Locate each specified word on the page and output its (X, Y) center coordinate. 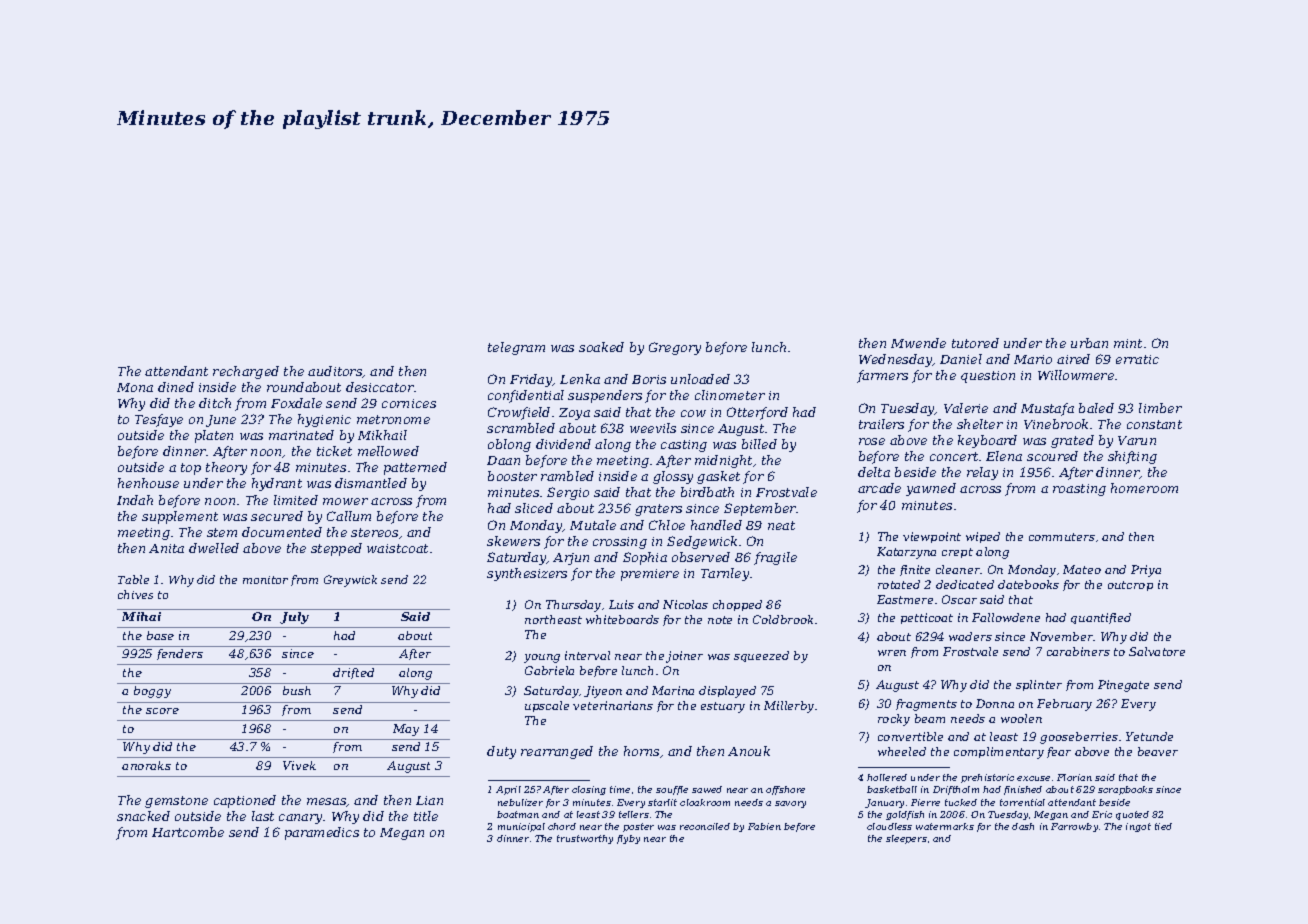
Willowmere (1076, 375)
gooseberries (1079, 738)
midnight (723, 461)
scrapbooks (1125, 790)
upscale (547, 706)
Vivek (299, 765)
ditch (215, 403)
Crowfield (519, 413)
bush (297, 690)
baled (1096, 408)
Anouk (749, 751)
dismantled (371, 483)
